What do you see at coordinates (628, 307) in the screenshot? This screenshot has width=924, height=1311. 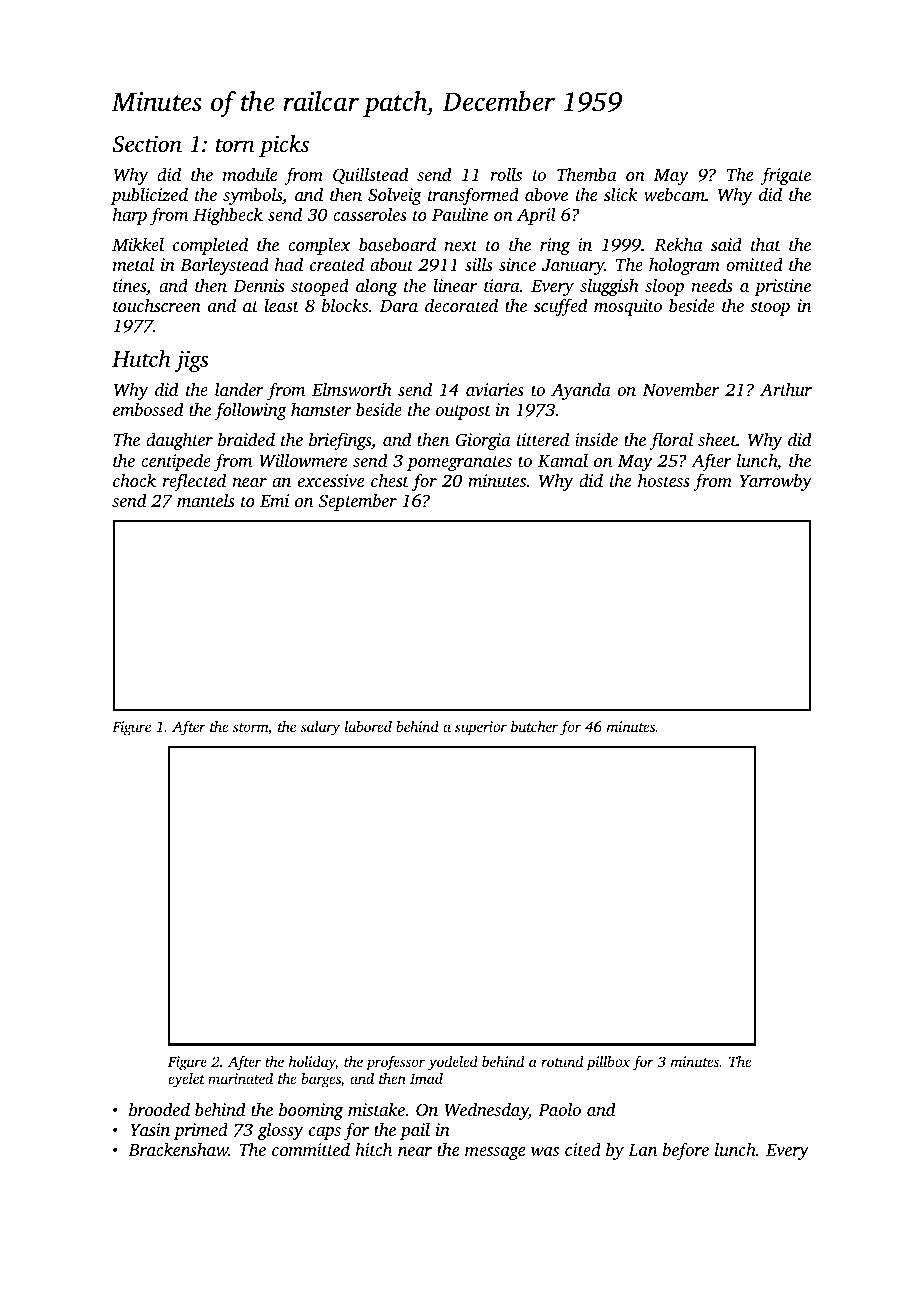 I see `mosquito` at bounding box center [628, 307].
